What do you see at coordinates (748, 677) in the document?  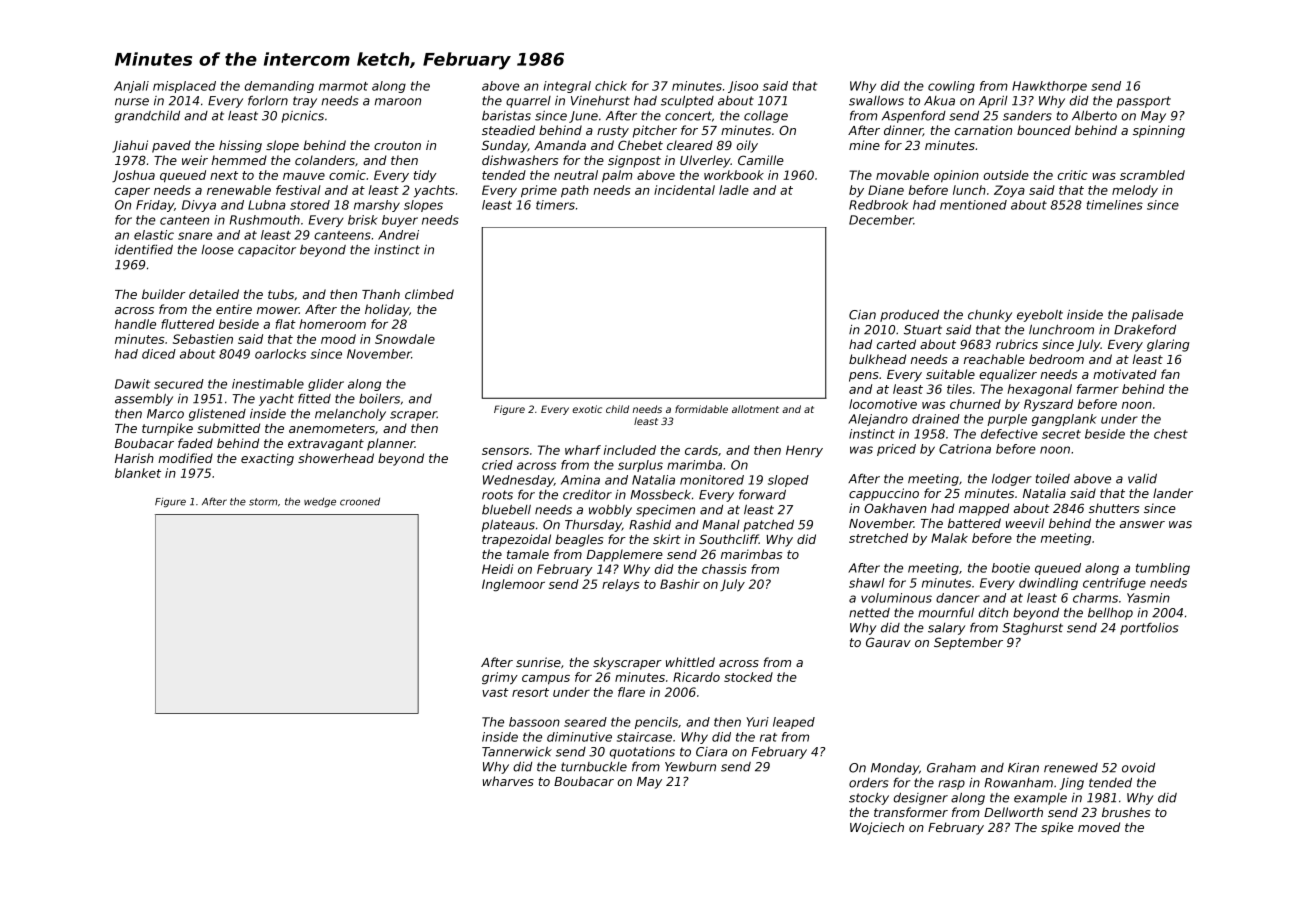 I see `stocked` at bounding box center [748, 677].
